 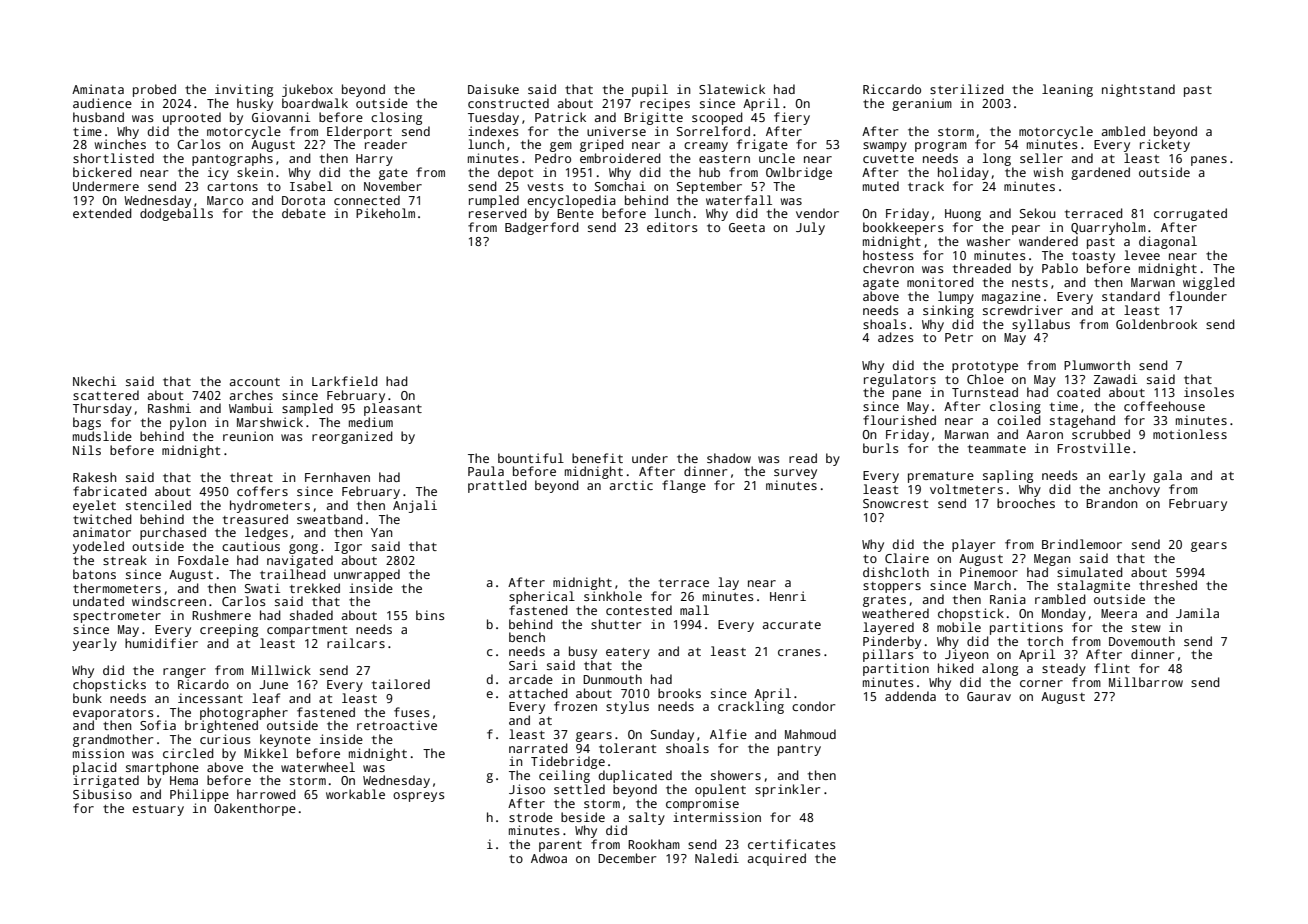 I want to click on audience, so click(x=102, y=103).
